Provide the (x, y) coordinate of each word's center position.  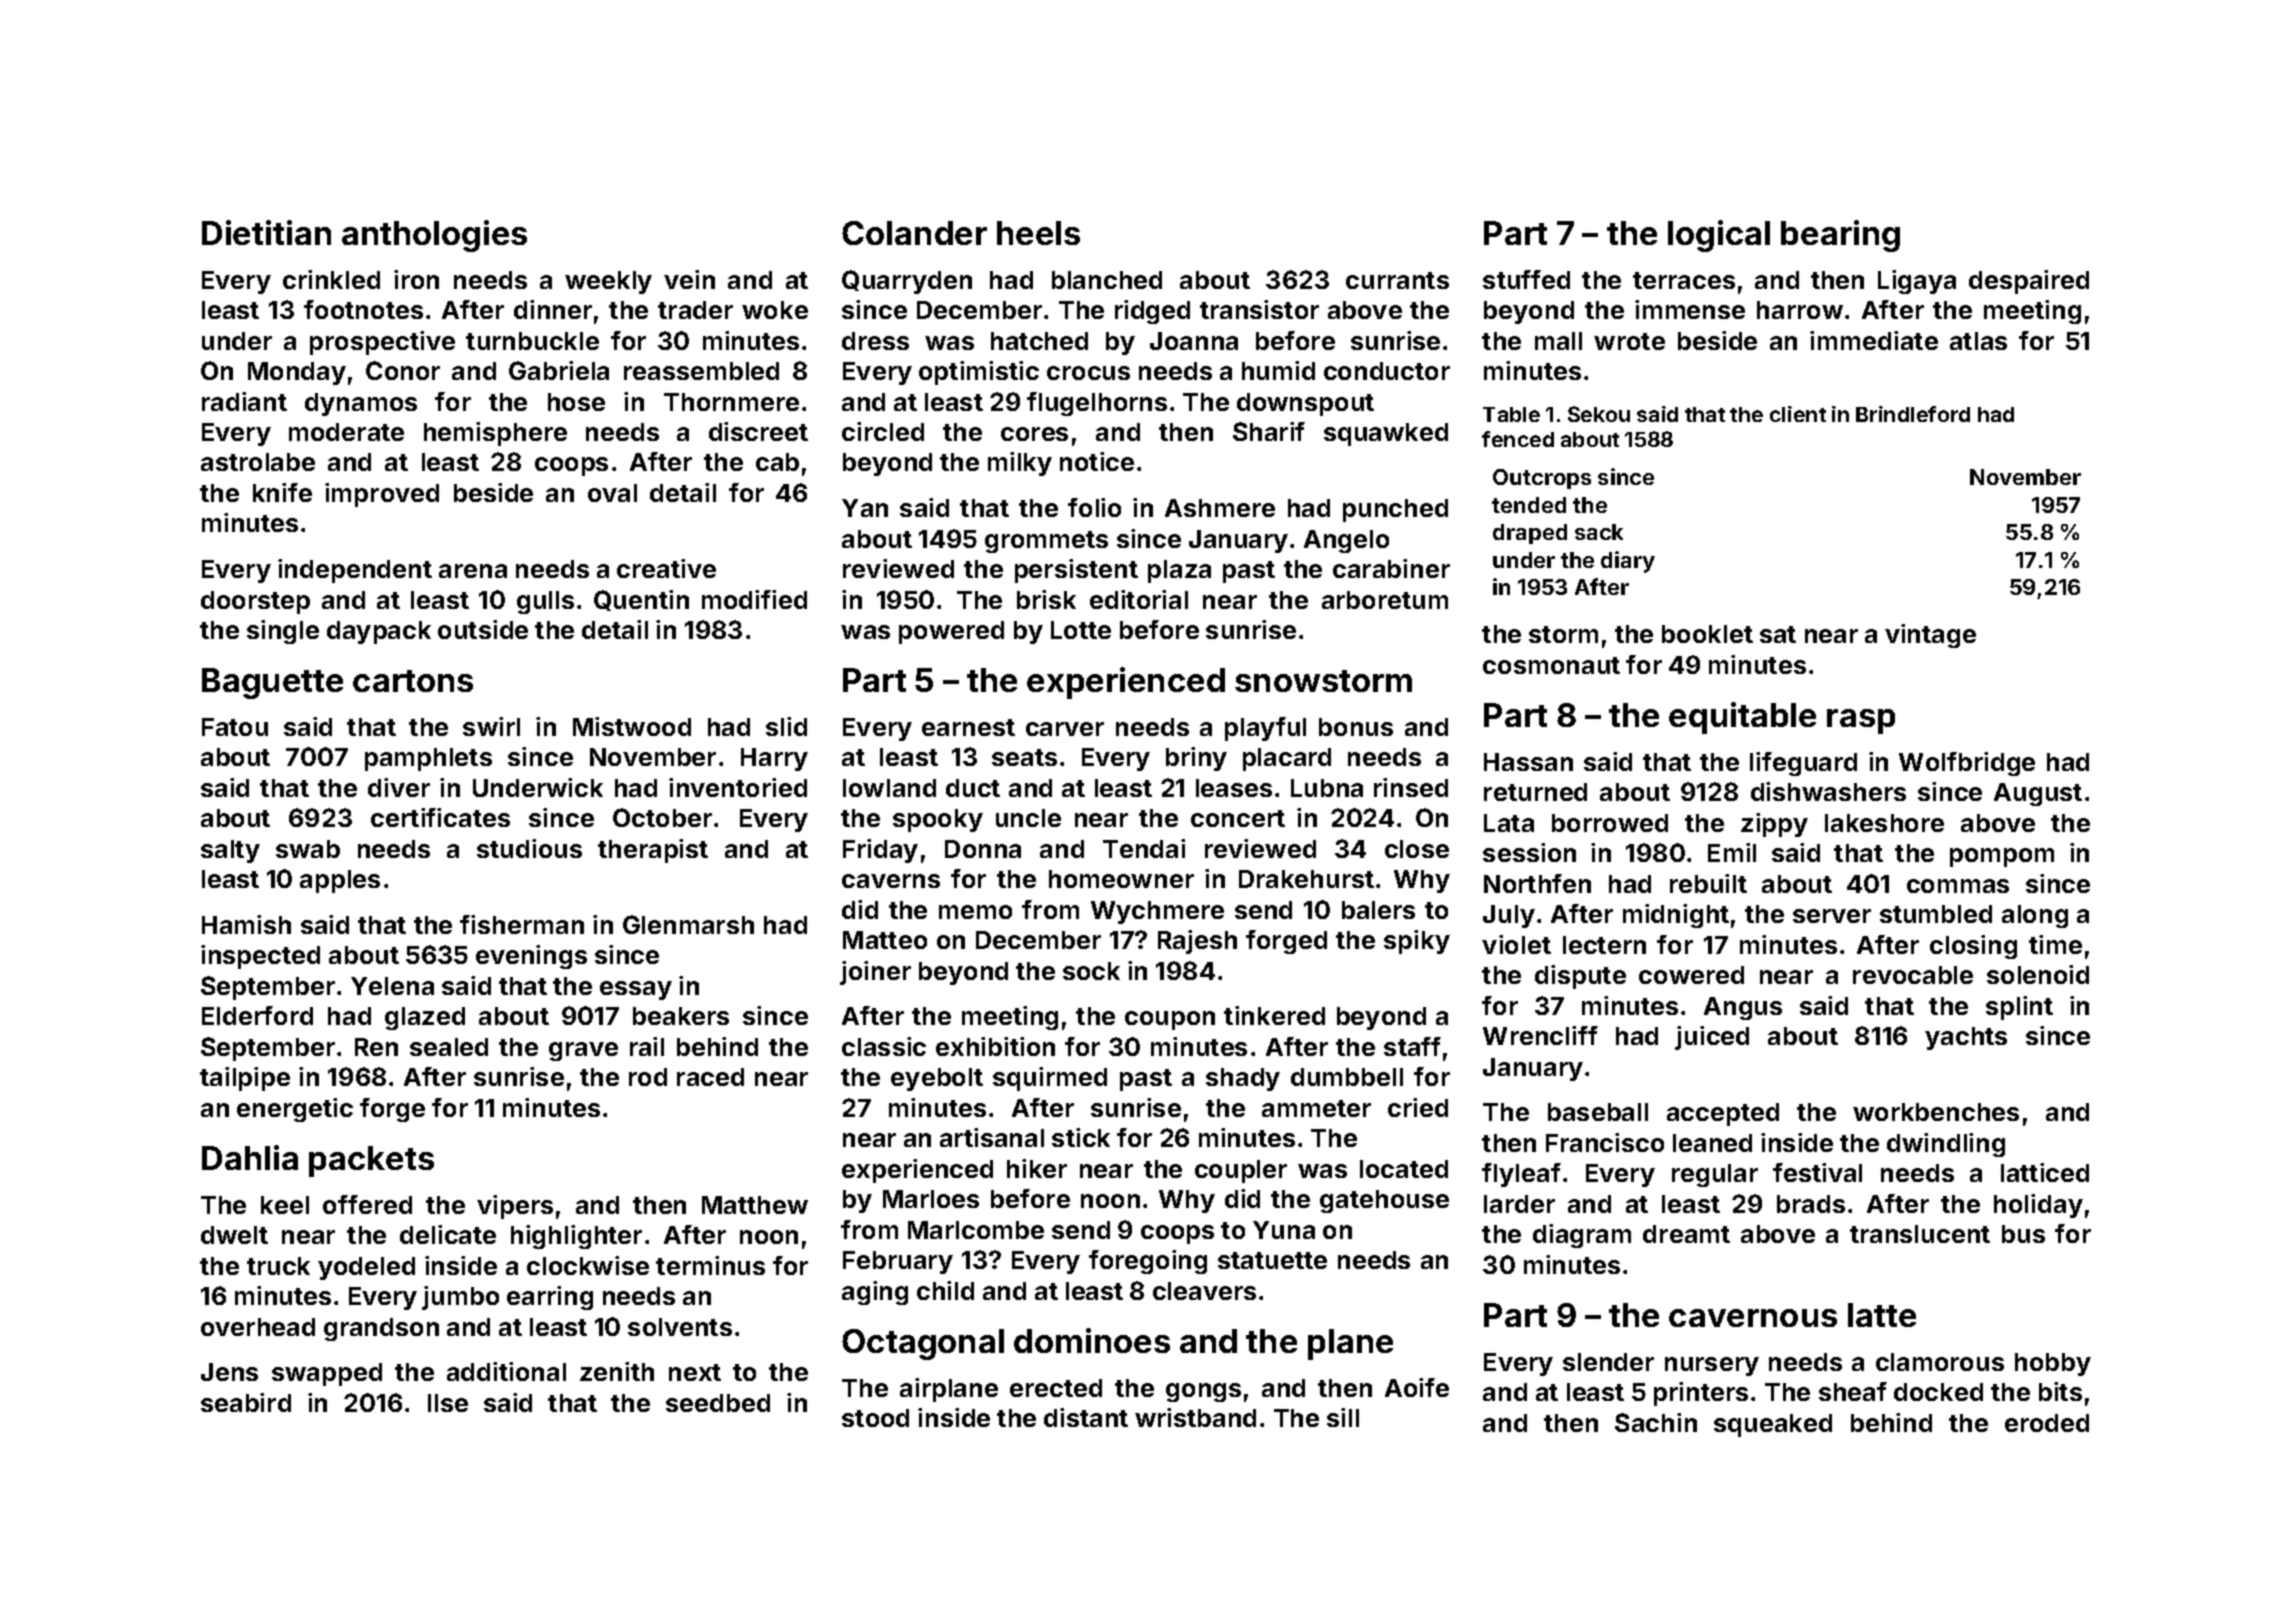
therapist (653, 851)
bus (2023, 1234)
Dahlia (250, 1157)
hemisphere (495, 434)
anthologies (434, 236)
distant (1086, 1417)
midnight (1676, 916)
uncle (1028, 818)
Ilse (448, 1403)
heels (1038, 233)
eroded (2047, 1423)
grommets (1046, 542)
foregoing (1148, 1262)
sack (1599, 532)
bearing (1840, 236)
